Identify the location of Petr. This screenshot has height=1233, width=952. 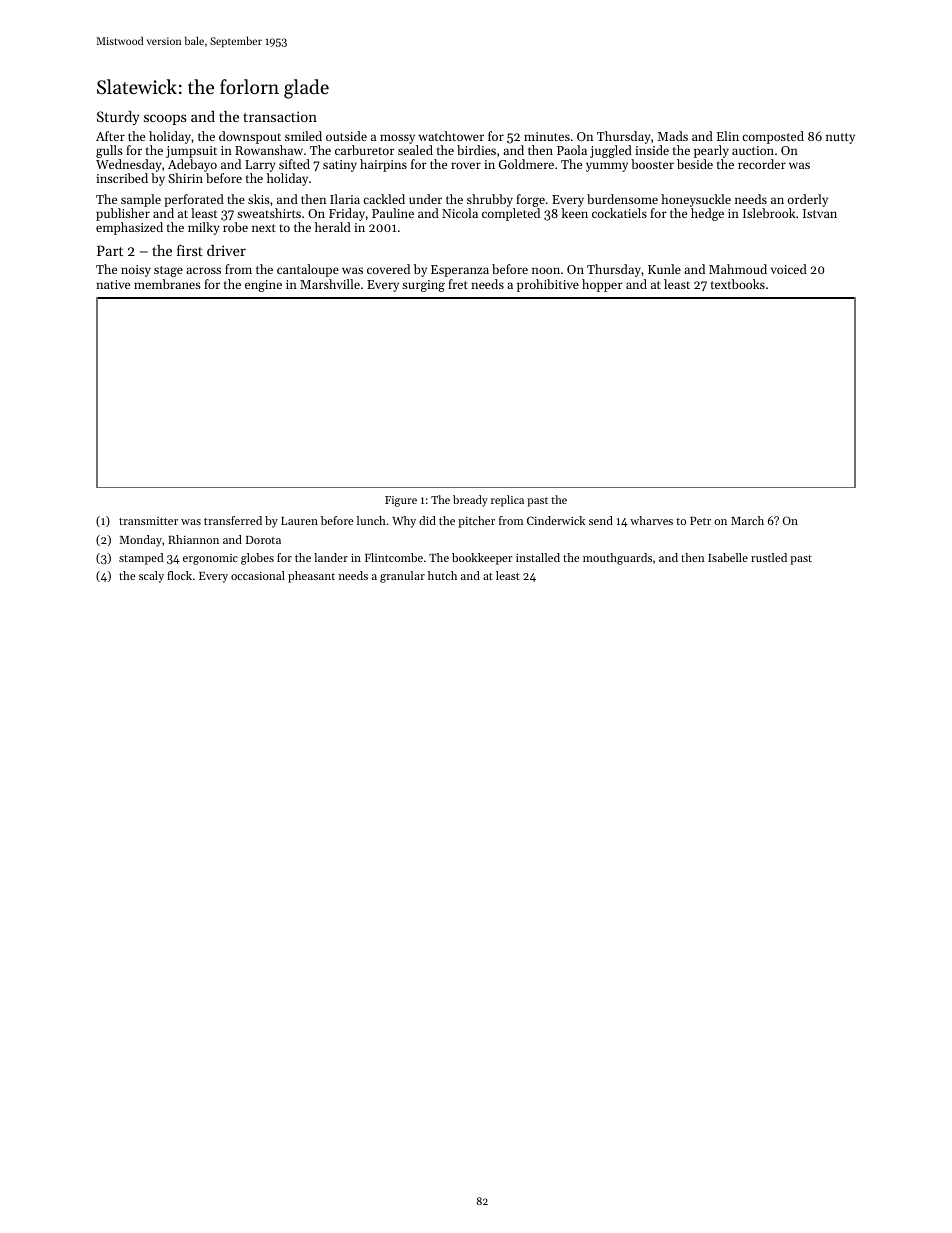
(700, 521).
